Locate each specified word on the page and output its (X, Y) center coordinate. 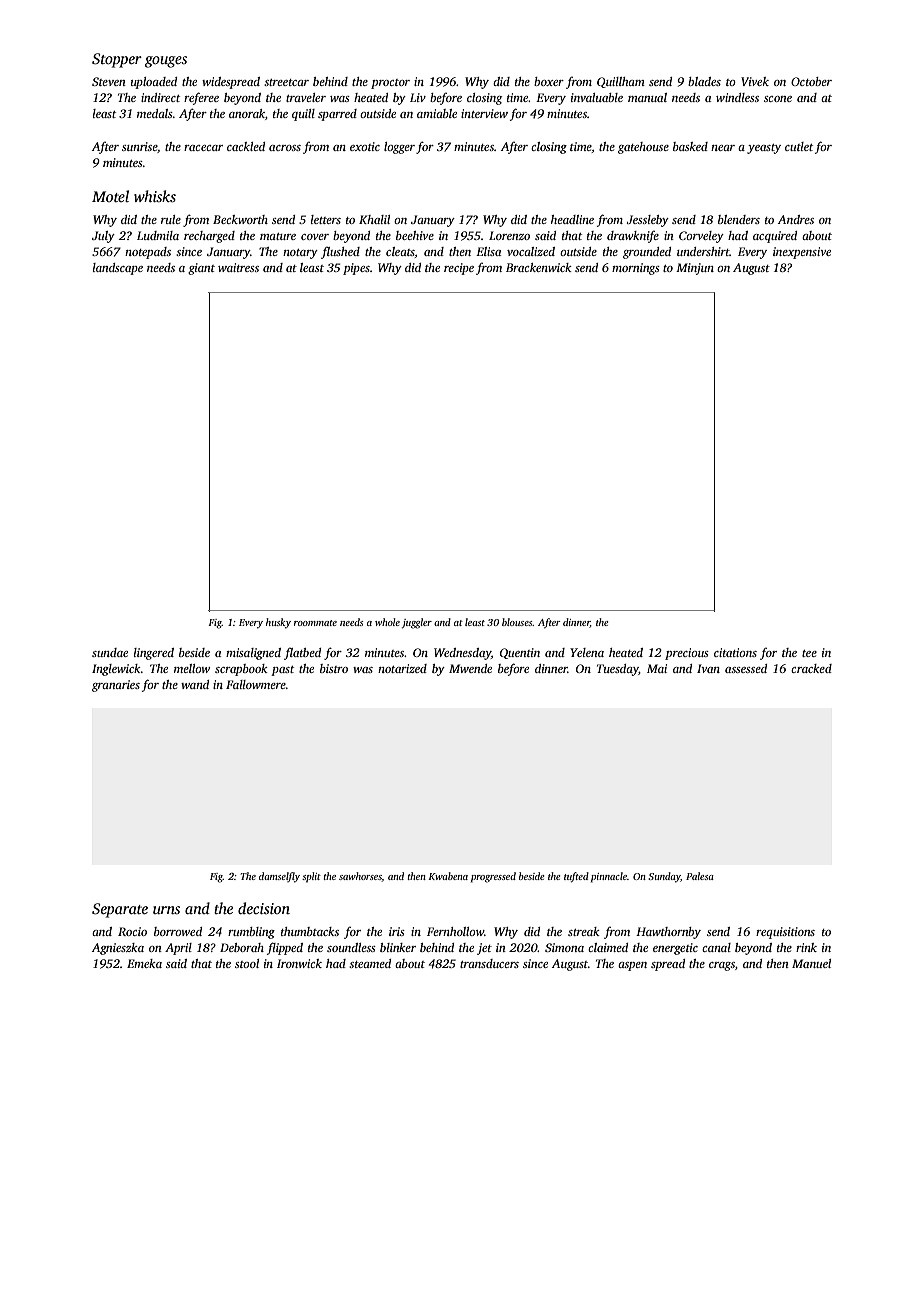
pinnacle (609, 877)
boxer (549, 81)
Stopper (117, 60)
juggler (417, 623)
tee (809, 653)
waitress (238, 267)
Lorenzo (509, 235)
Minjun (695, 269)
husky (278, 623)
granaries (116, 686)
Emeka (144, 963)
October (811, 81)
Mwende (470, 668)
